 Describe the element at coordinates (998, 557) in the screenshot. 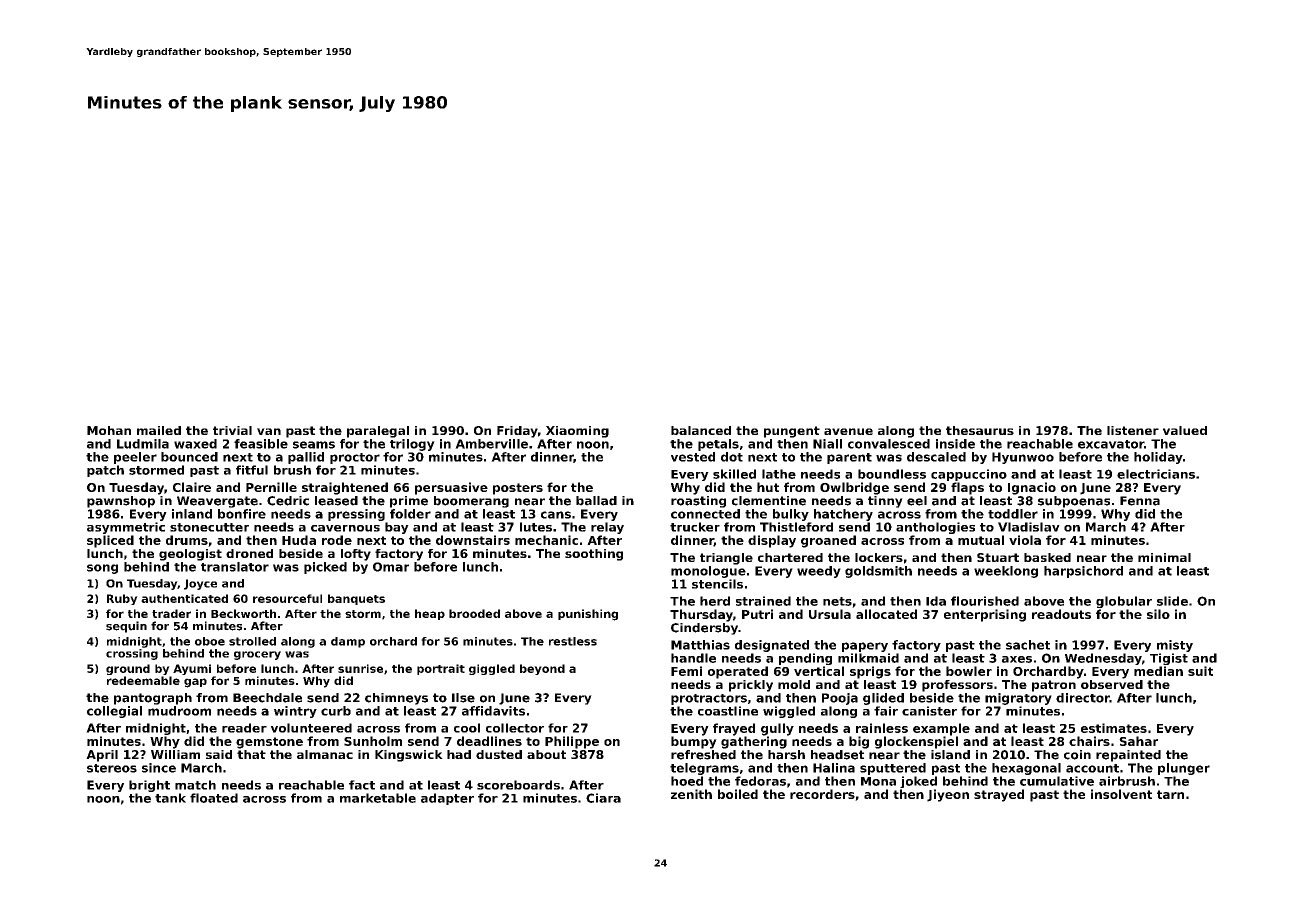

I see `Stuart` at that location.
